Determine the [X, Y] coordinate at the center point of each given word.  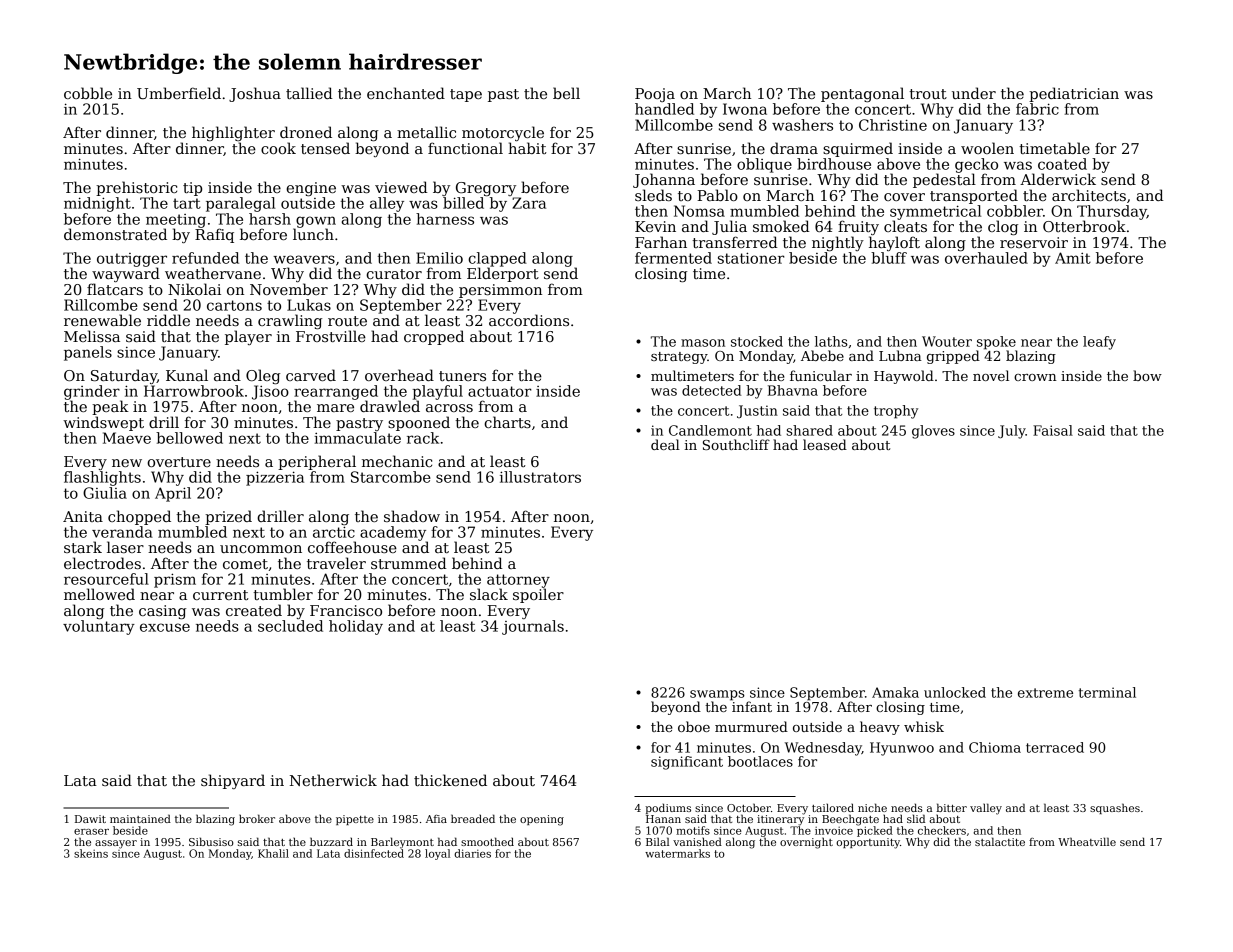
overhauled [986, 258]
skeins [91, 853]
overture [179, 462]
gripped [953, 357]
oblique [764, 165]
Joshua [255, 94]
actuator [500, 391]
